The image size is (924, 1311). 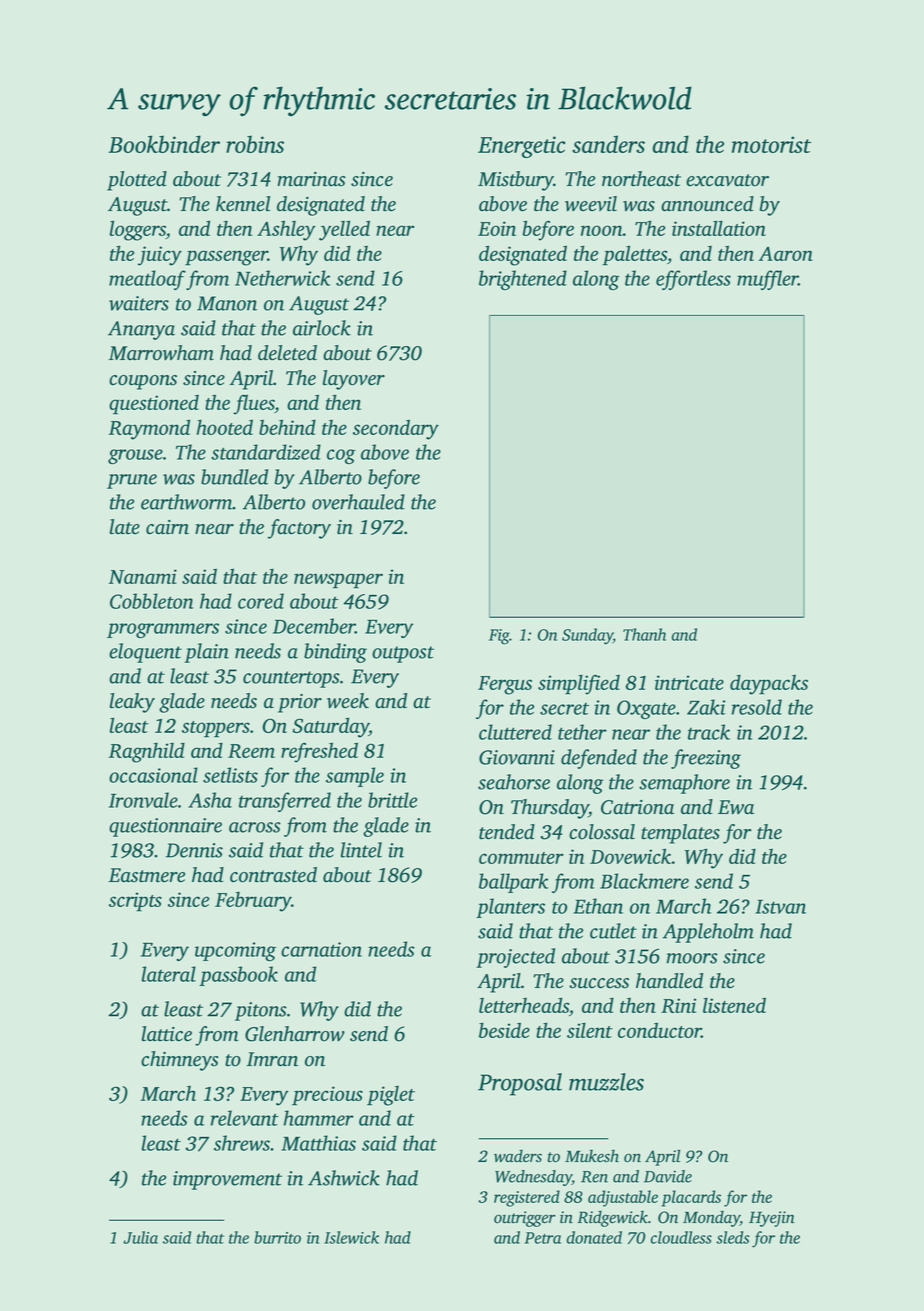 What do you see at coordinates (708, 933) in the screenshot?
I see `Appleholm` at bounding box center [708, 933].
